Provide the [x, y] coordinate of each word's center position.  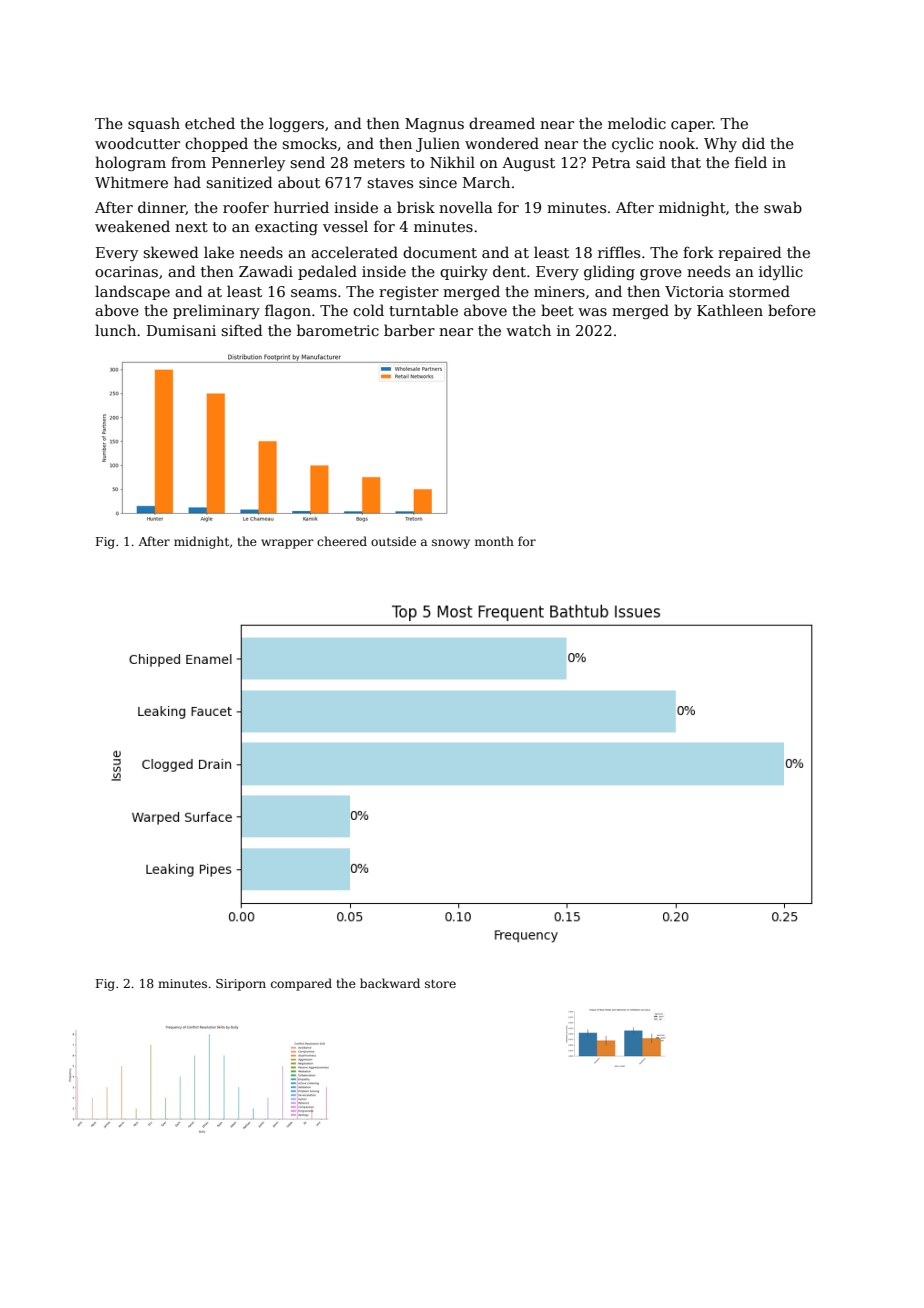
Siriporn [241, 985]
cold [368, 310]
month [494, 541]
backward [390, 983]
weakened [132, 226]
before [792, 310]
